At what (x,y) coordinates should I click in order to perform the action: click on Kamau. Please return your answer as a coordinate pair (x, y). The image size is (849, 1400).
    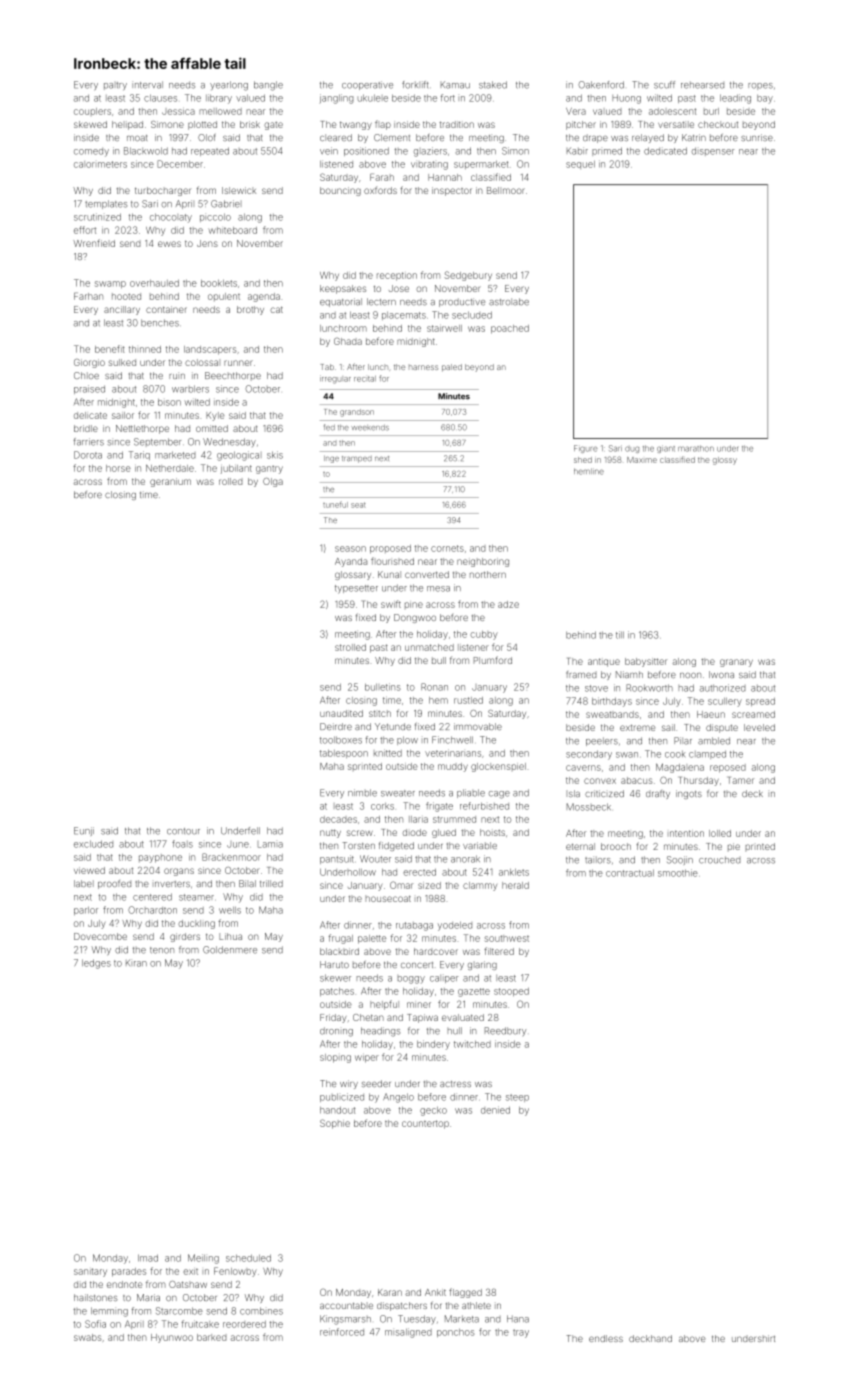
    Looking at the image, I should click on (455, 85).
